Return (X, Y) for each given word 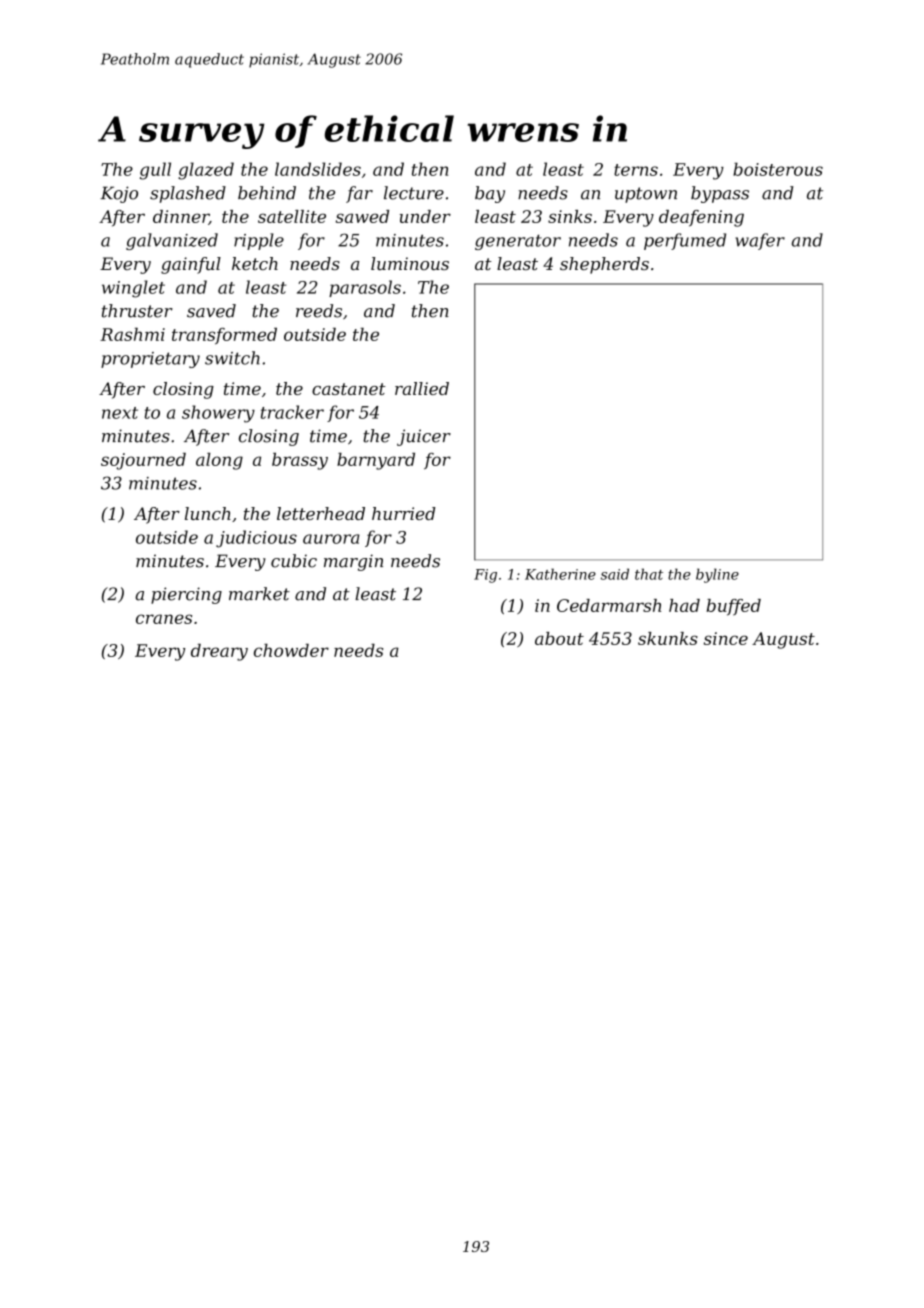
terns (636, 170)
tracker (292, 412)
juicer (424, 437)
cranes (164, 619)
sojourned (143, 461)
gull (155, 171)
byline (717, 575)
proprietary (150, 360)
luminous (410, 263)
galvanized (172, 241)
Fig (485, 576)
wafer (760, 241)
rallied (422, 388)
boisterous (778, 169)
